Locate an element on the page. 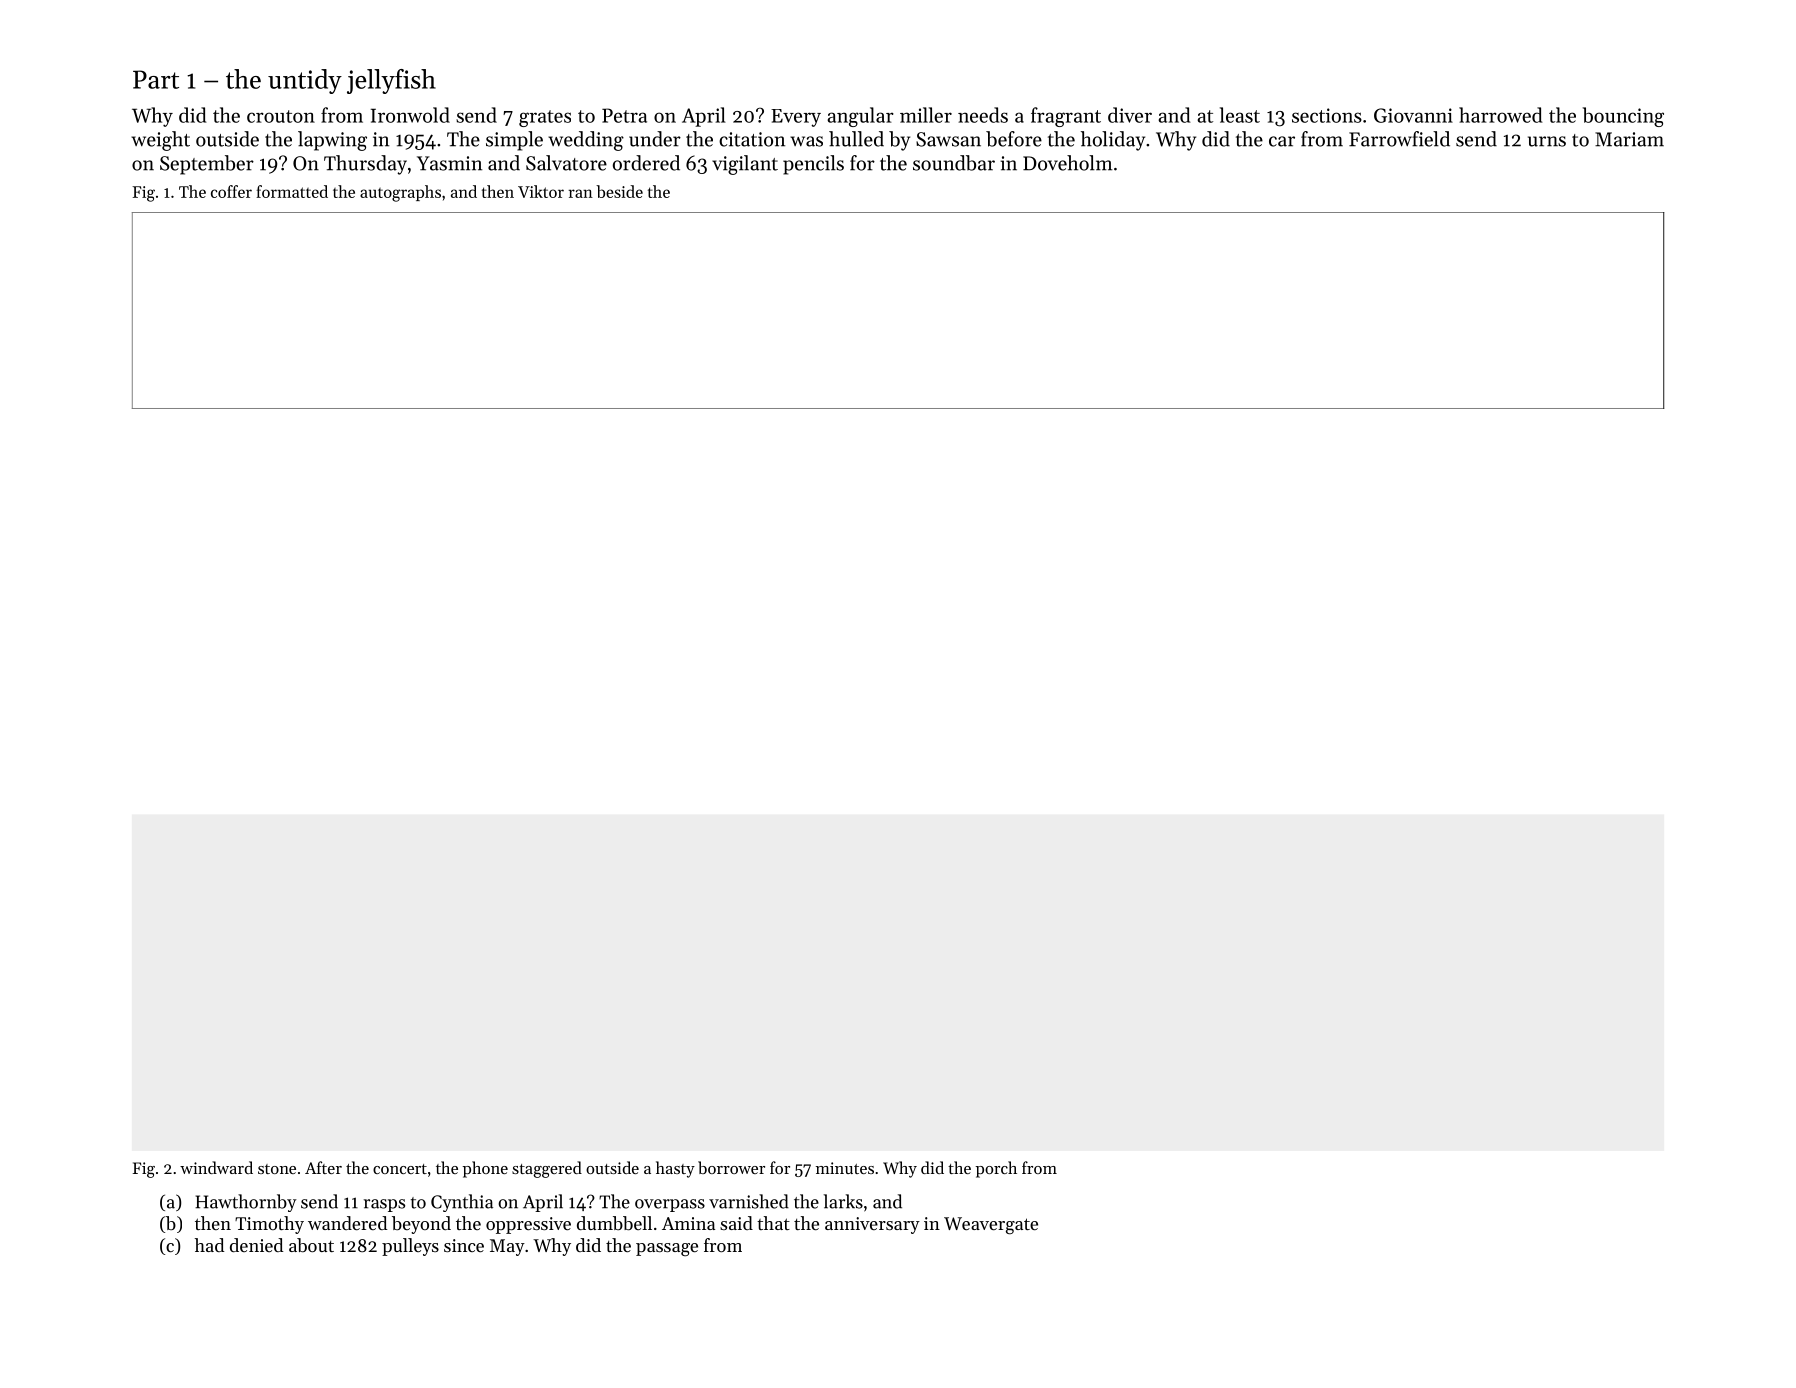 The image size is (1796, 1388). formatted is located at coordinates (292, 191).
